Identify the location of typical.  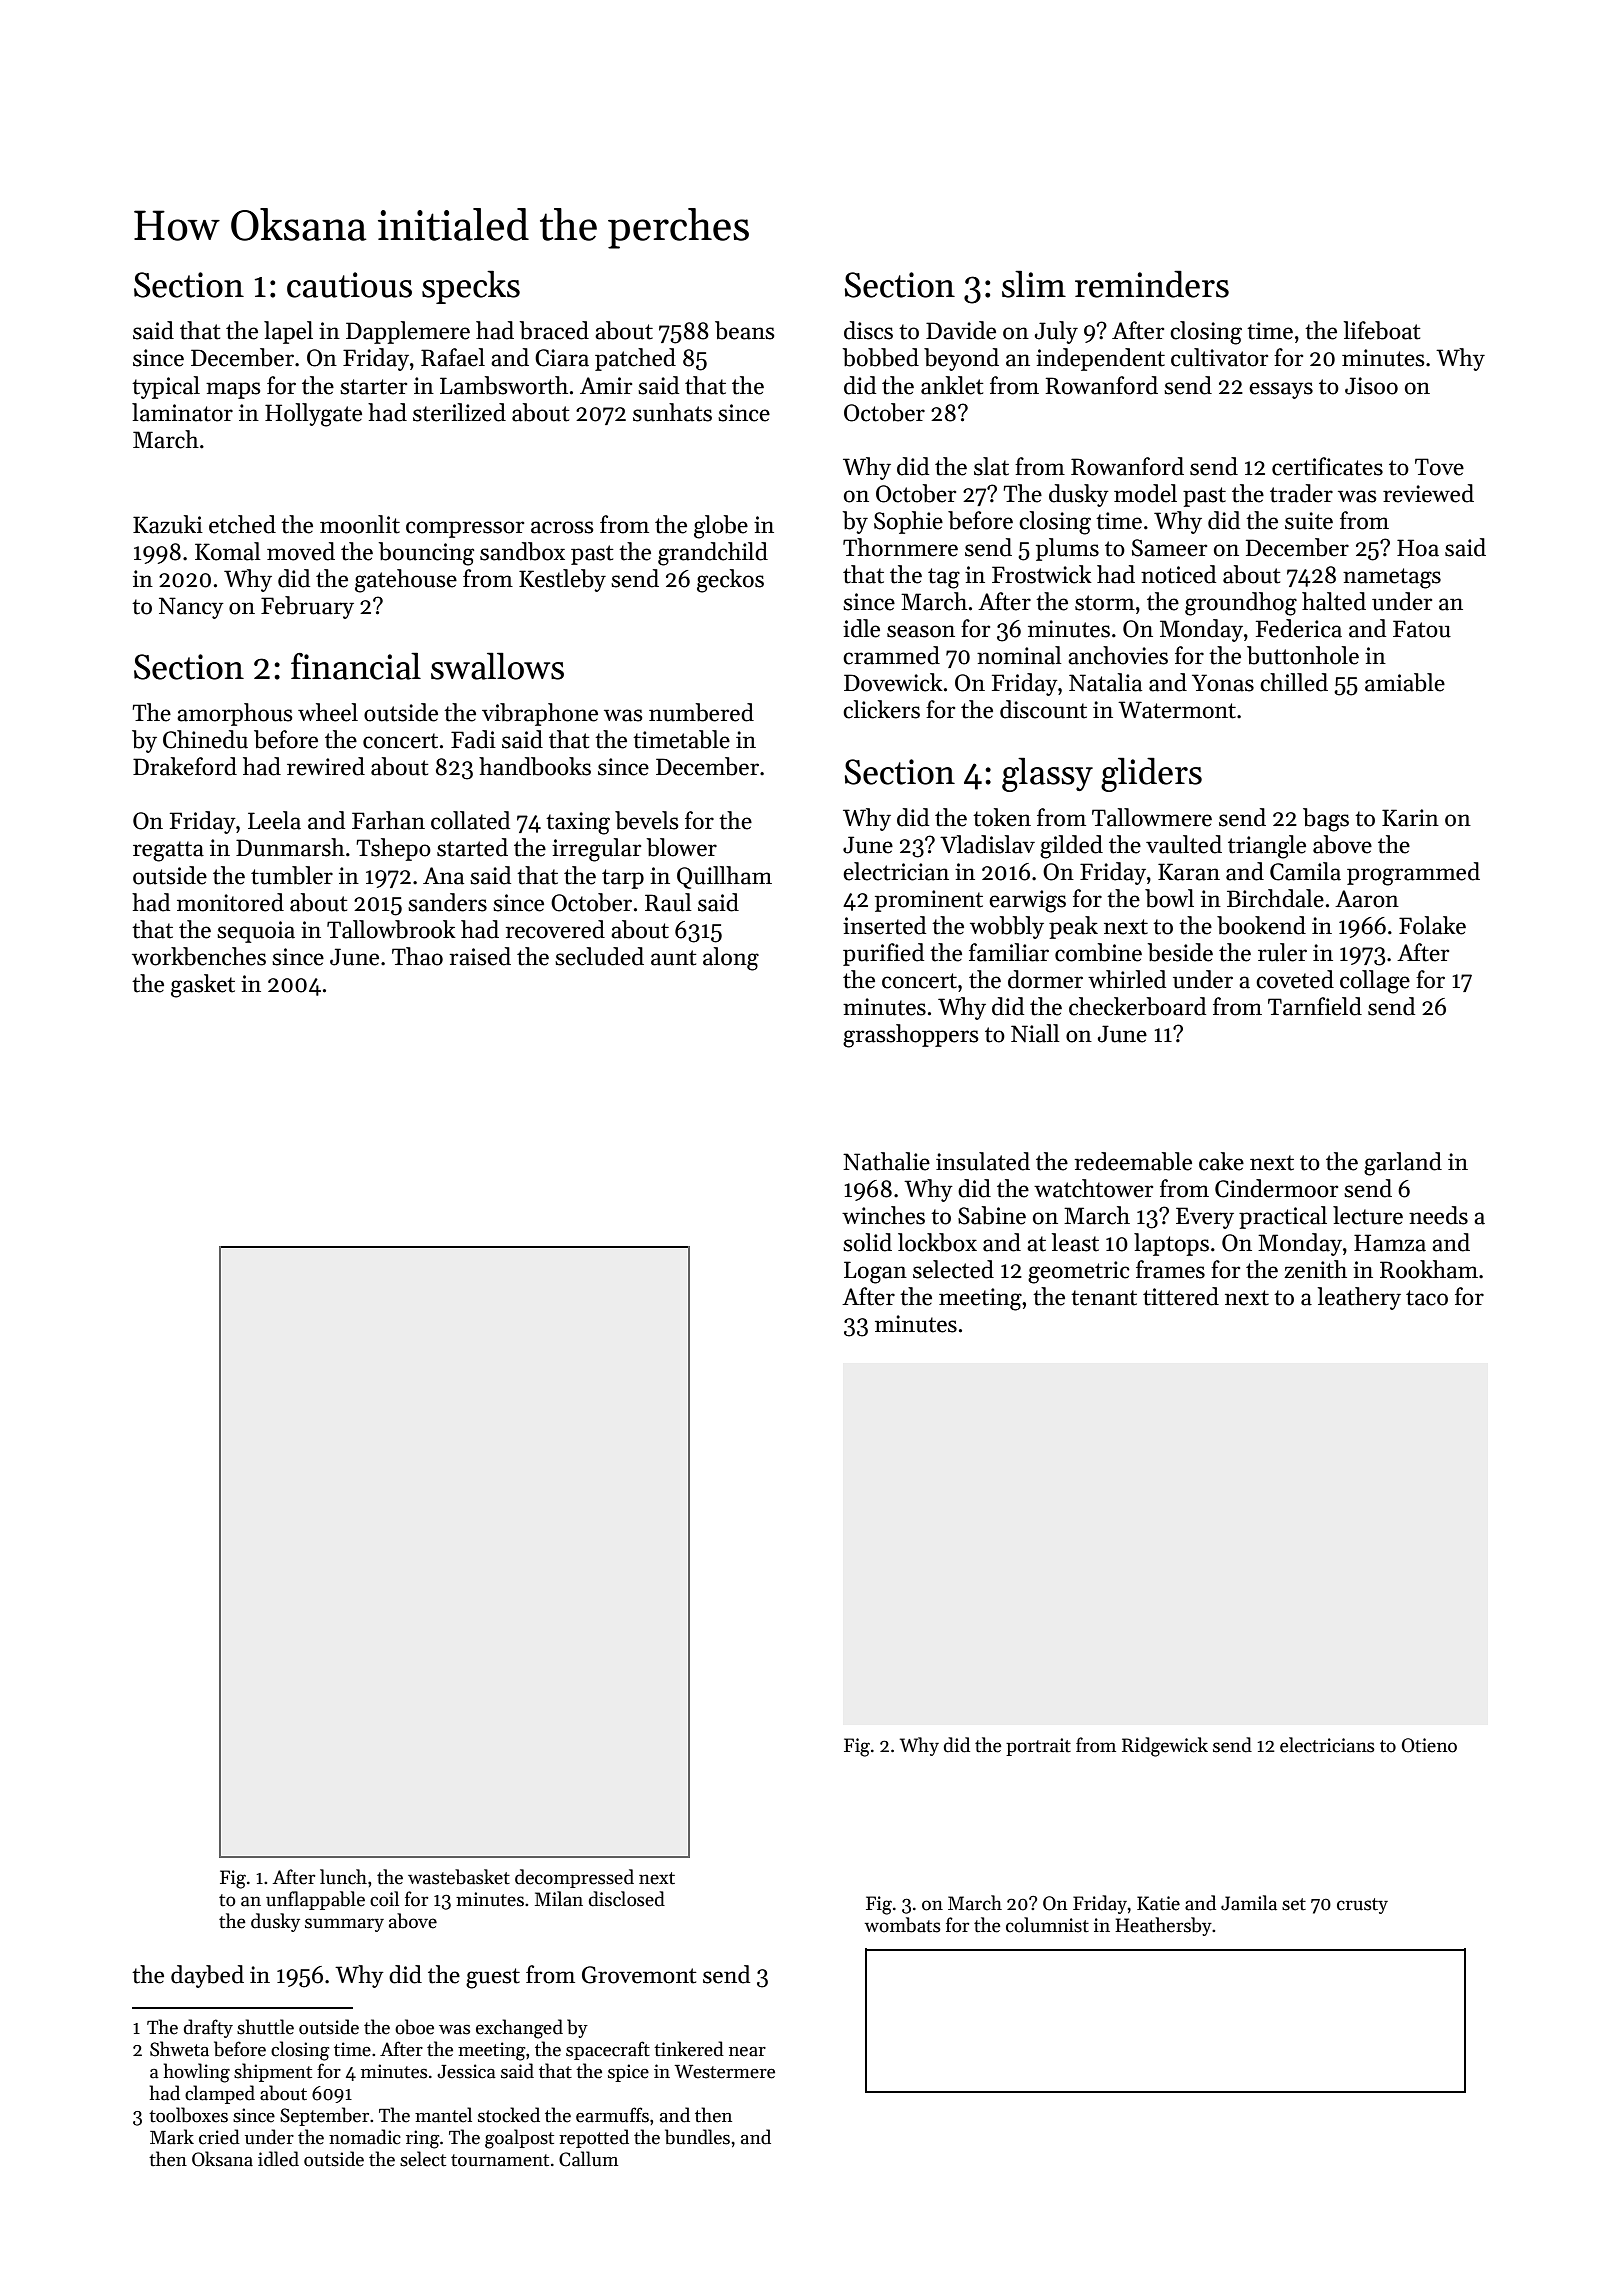
(166, 387).
